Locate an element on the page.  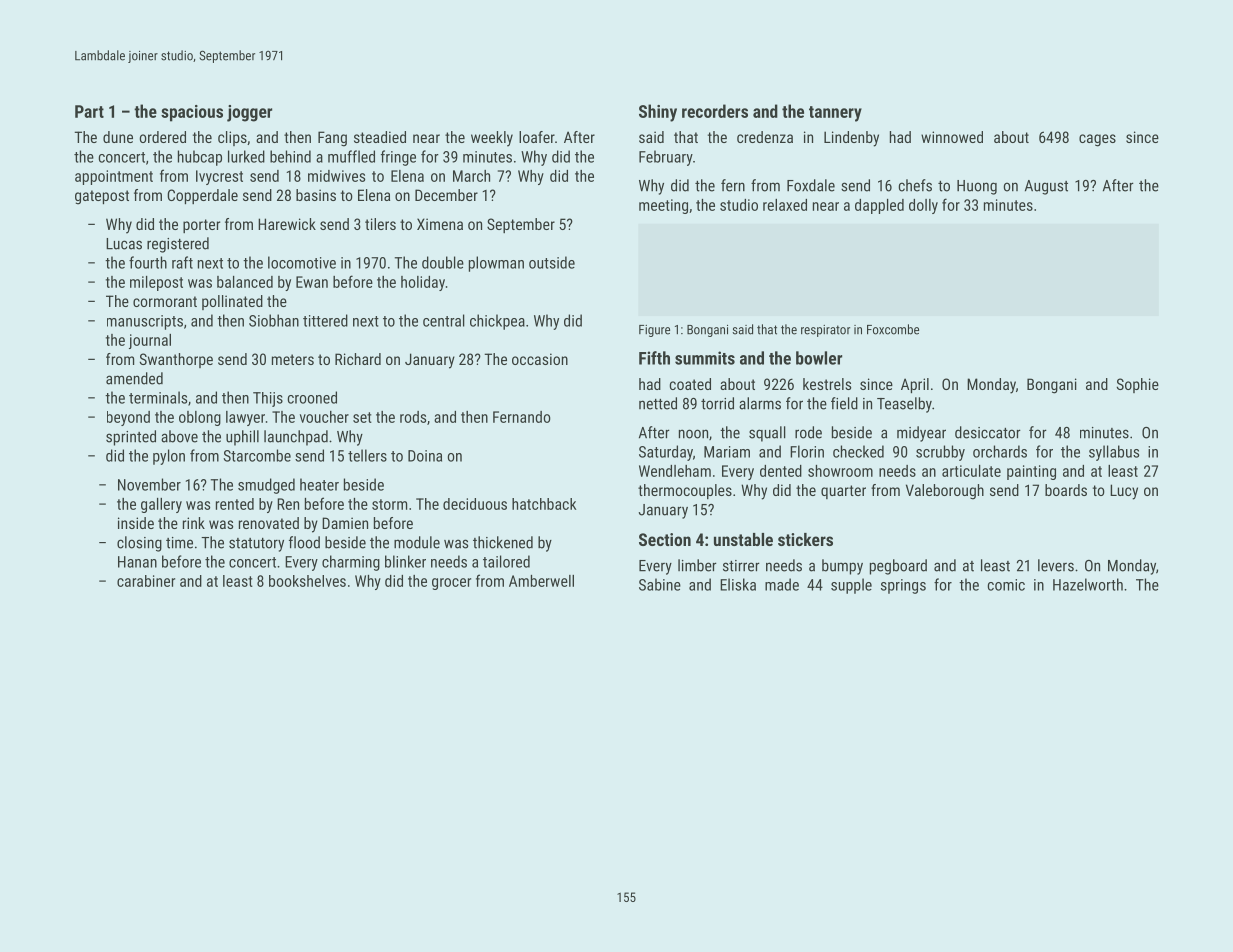
rented is located at coordinates (235, 504).
